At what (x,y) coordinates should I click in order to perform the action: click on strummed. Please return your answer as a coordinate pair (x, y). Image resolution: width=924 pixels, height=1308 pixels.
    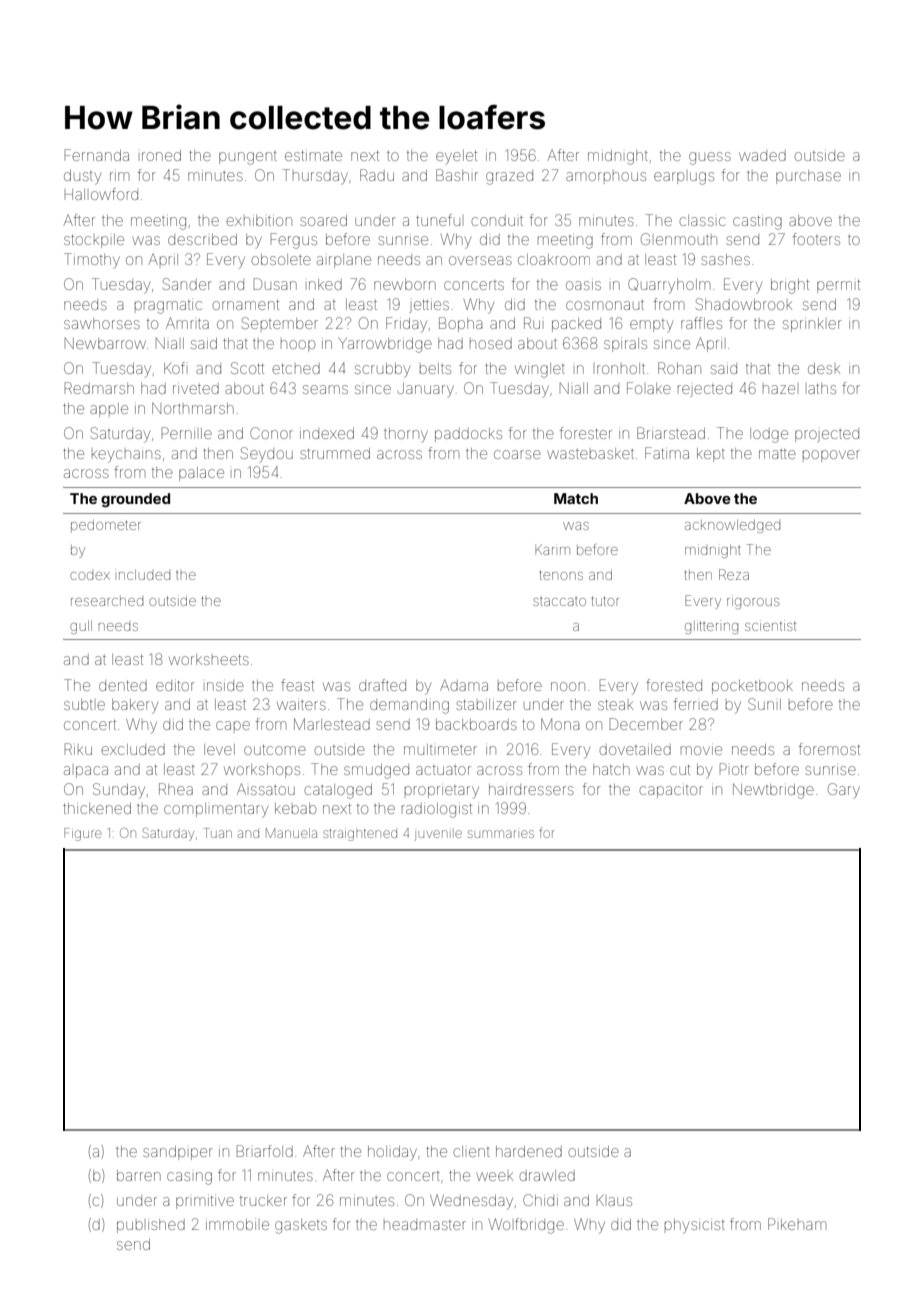
    Looking at the image, I should click on (335, 453).
